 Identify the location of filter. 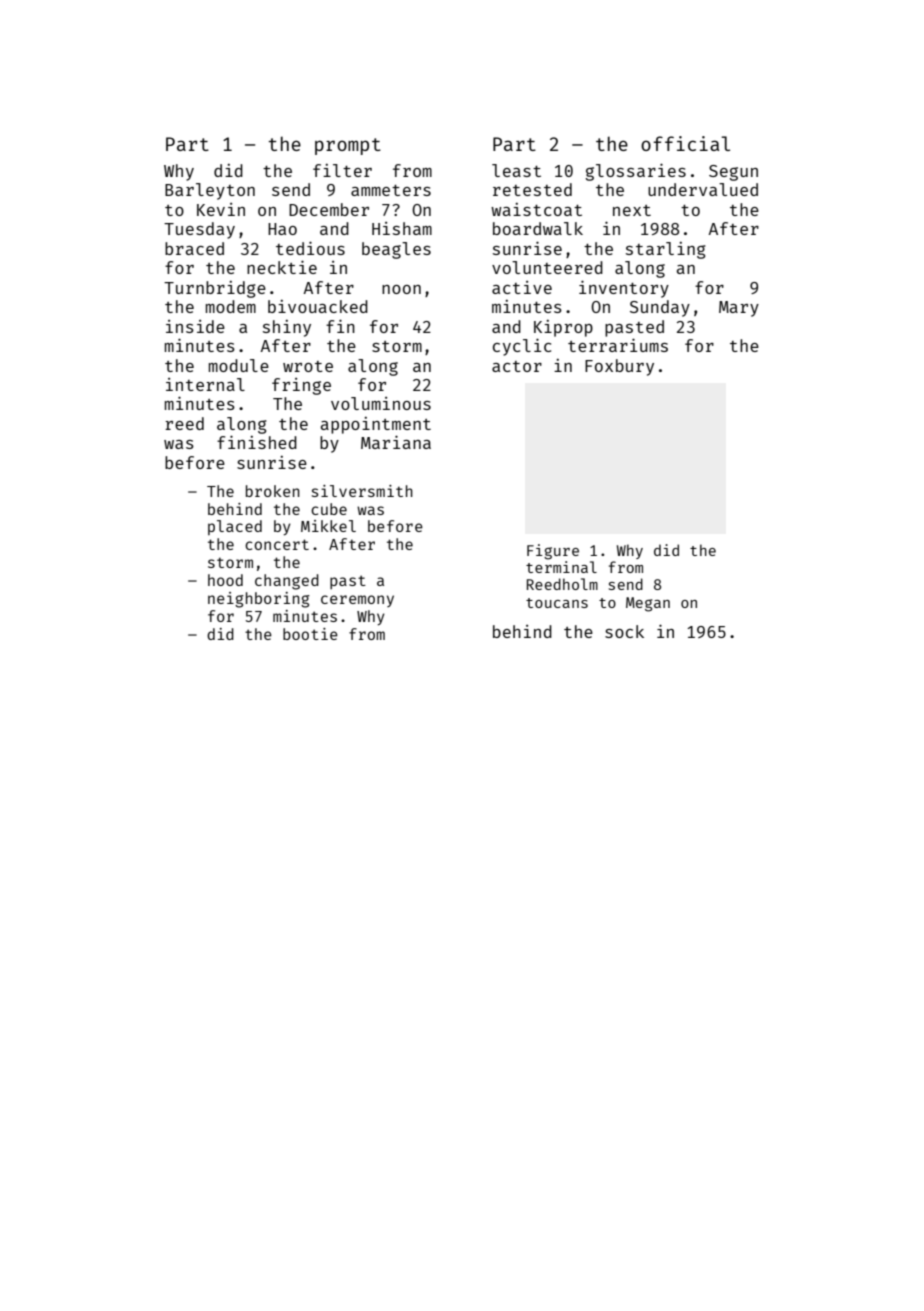
(342, 170).
